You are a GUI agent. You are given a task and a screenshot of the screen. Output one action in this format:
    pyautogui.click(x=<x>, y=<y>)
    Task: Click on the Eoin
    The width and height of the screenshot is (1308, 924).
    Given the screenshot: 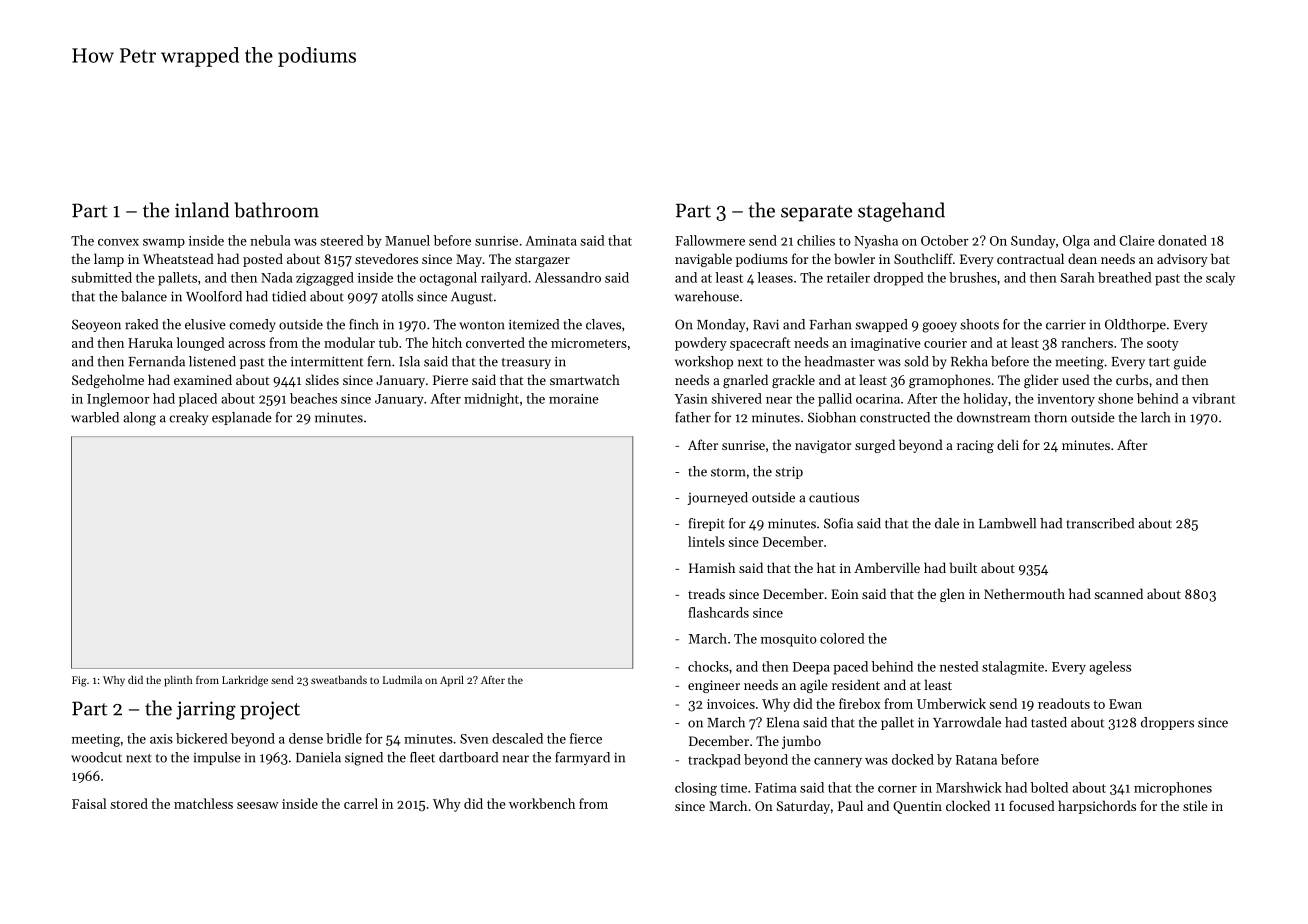 What is the action you would take?
    pyautogui.click(x=845, y=594)
